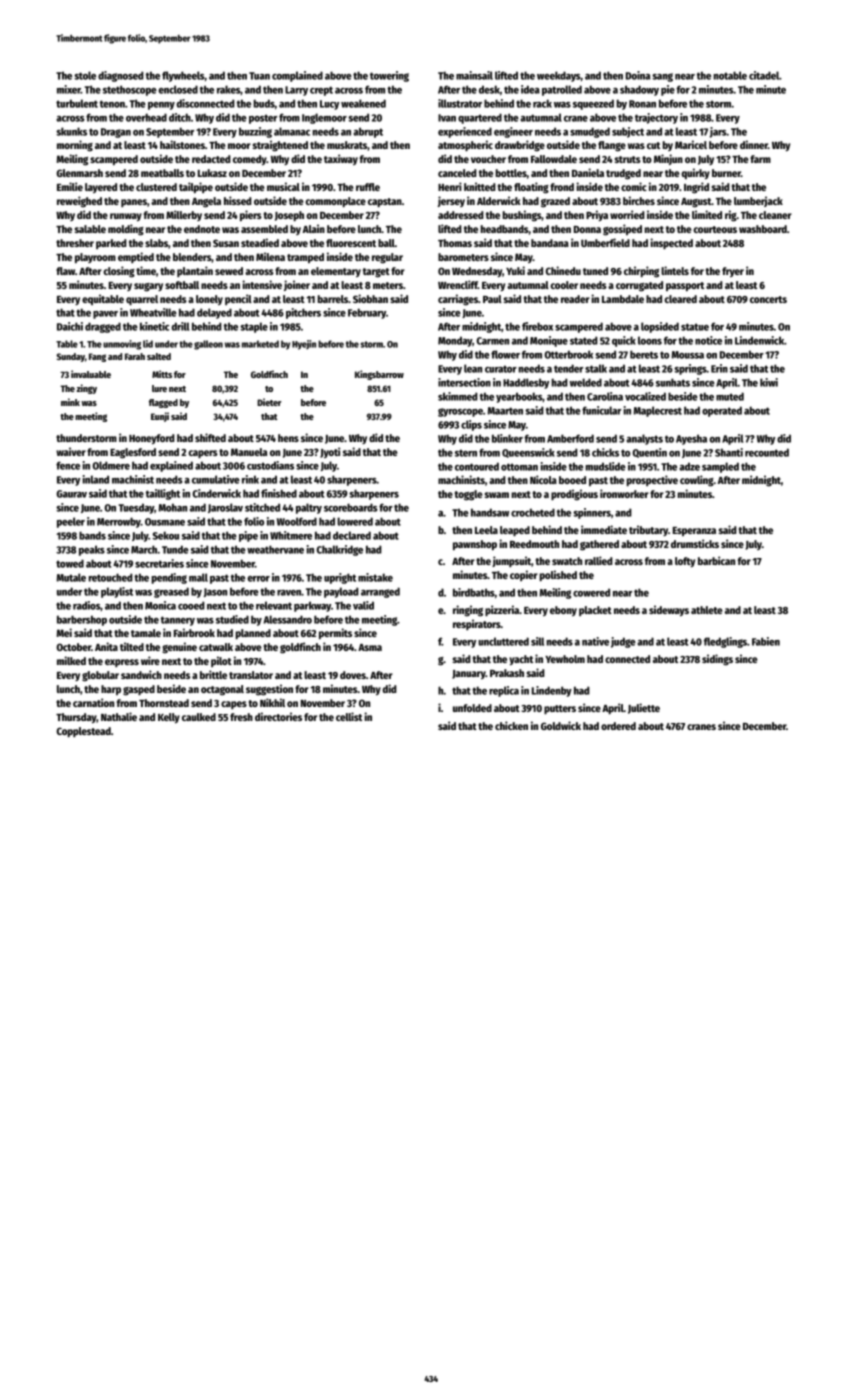 This image has width=849, height=1400. I want to click on tenon, so click(112, 104).
